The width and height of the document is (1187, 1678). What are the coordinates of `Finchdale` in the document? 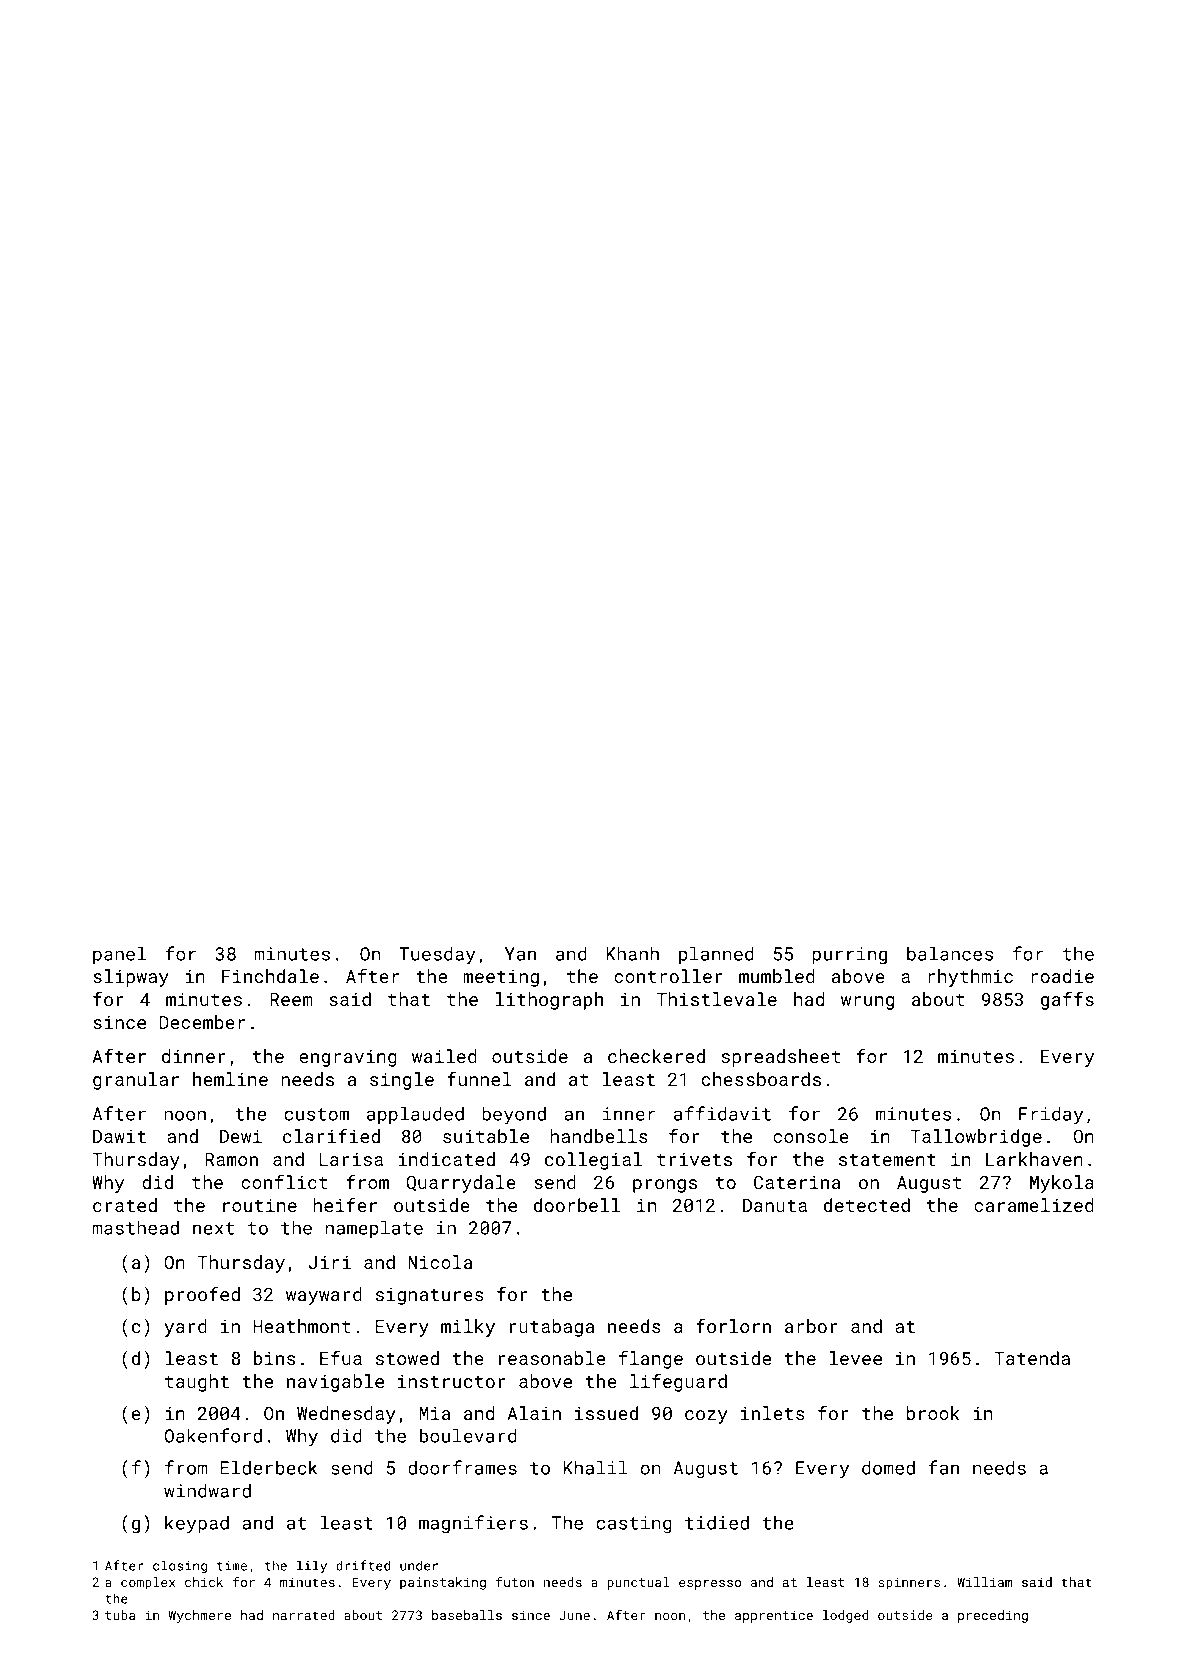 It's located at (270, 976).
